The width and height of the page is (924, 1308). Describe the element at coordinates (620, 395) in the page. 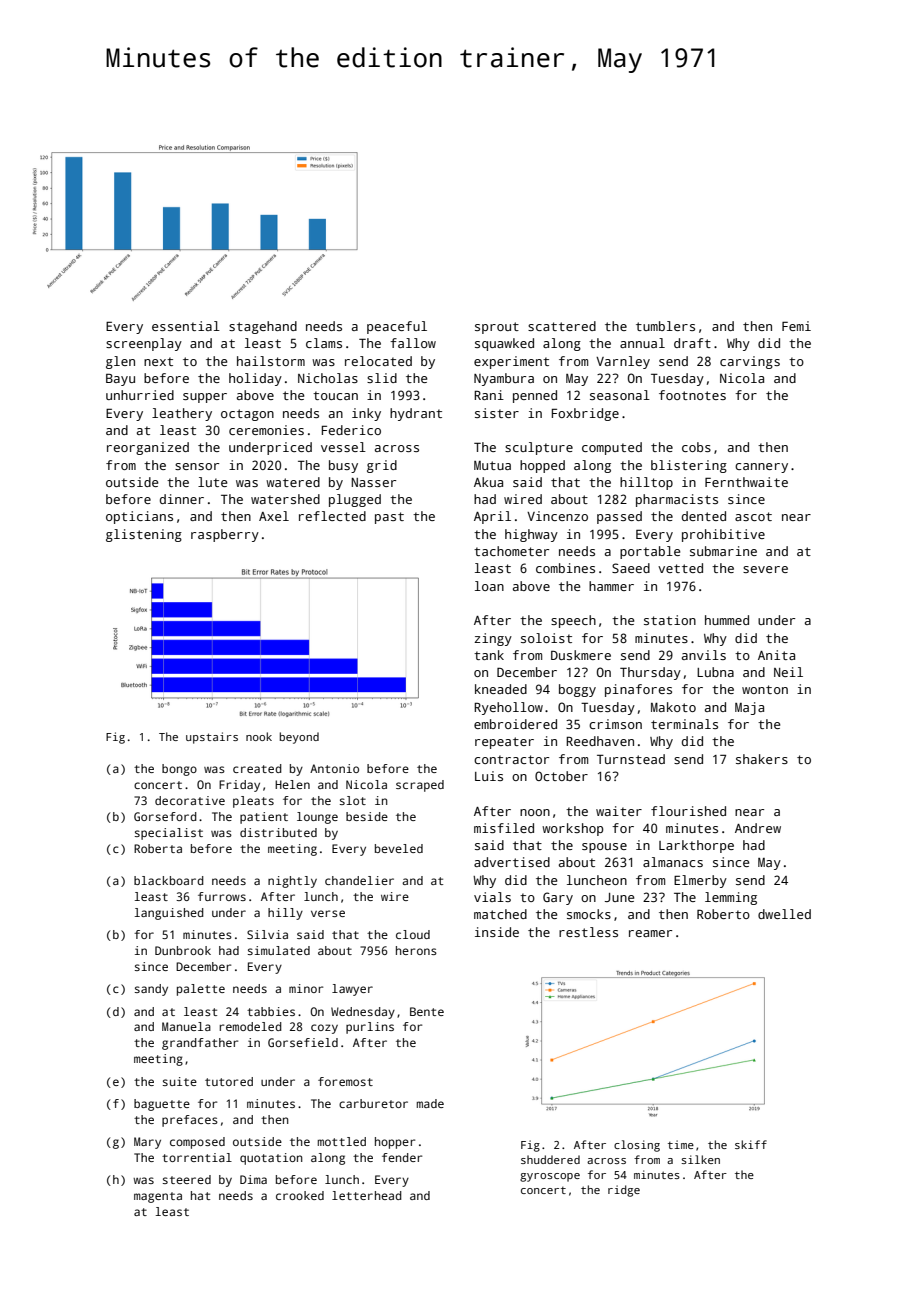

I see `seasonal` at that location.
